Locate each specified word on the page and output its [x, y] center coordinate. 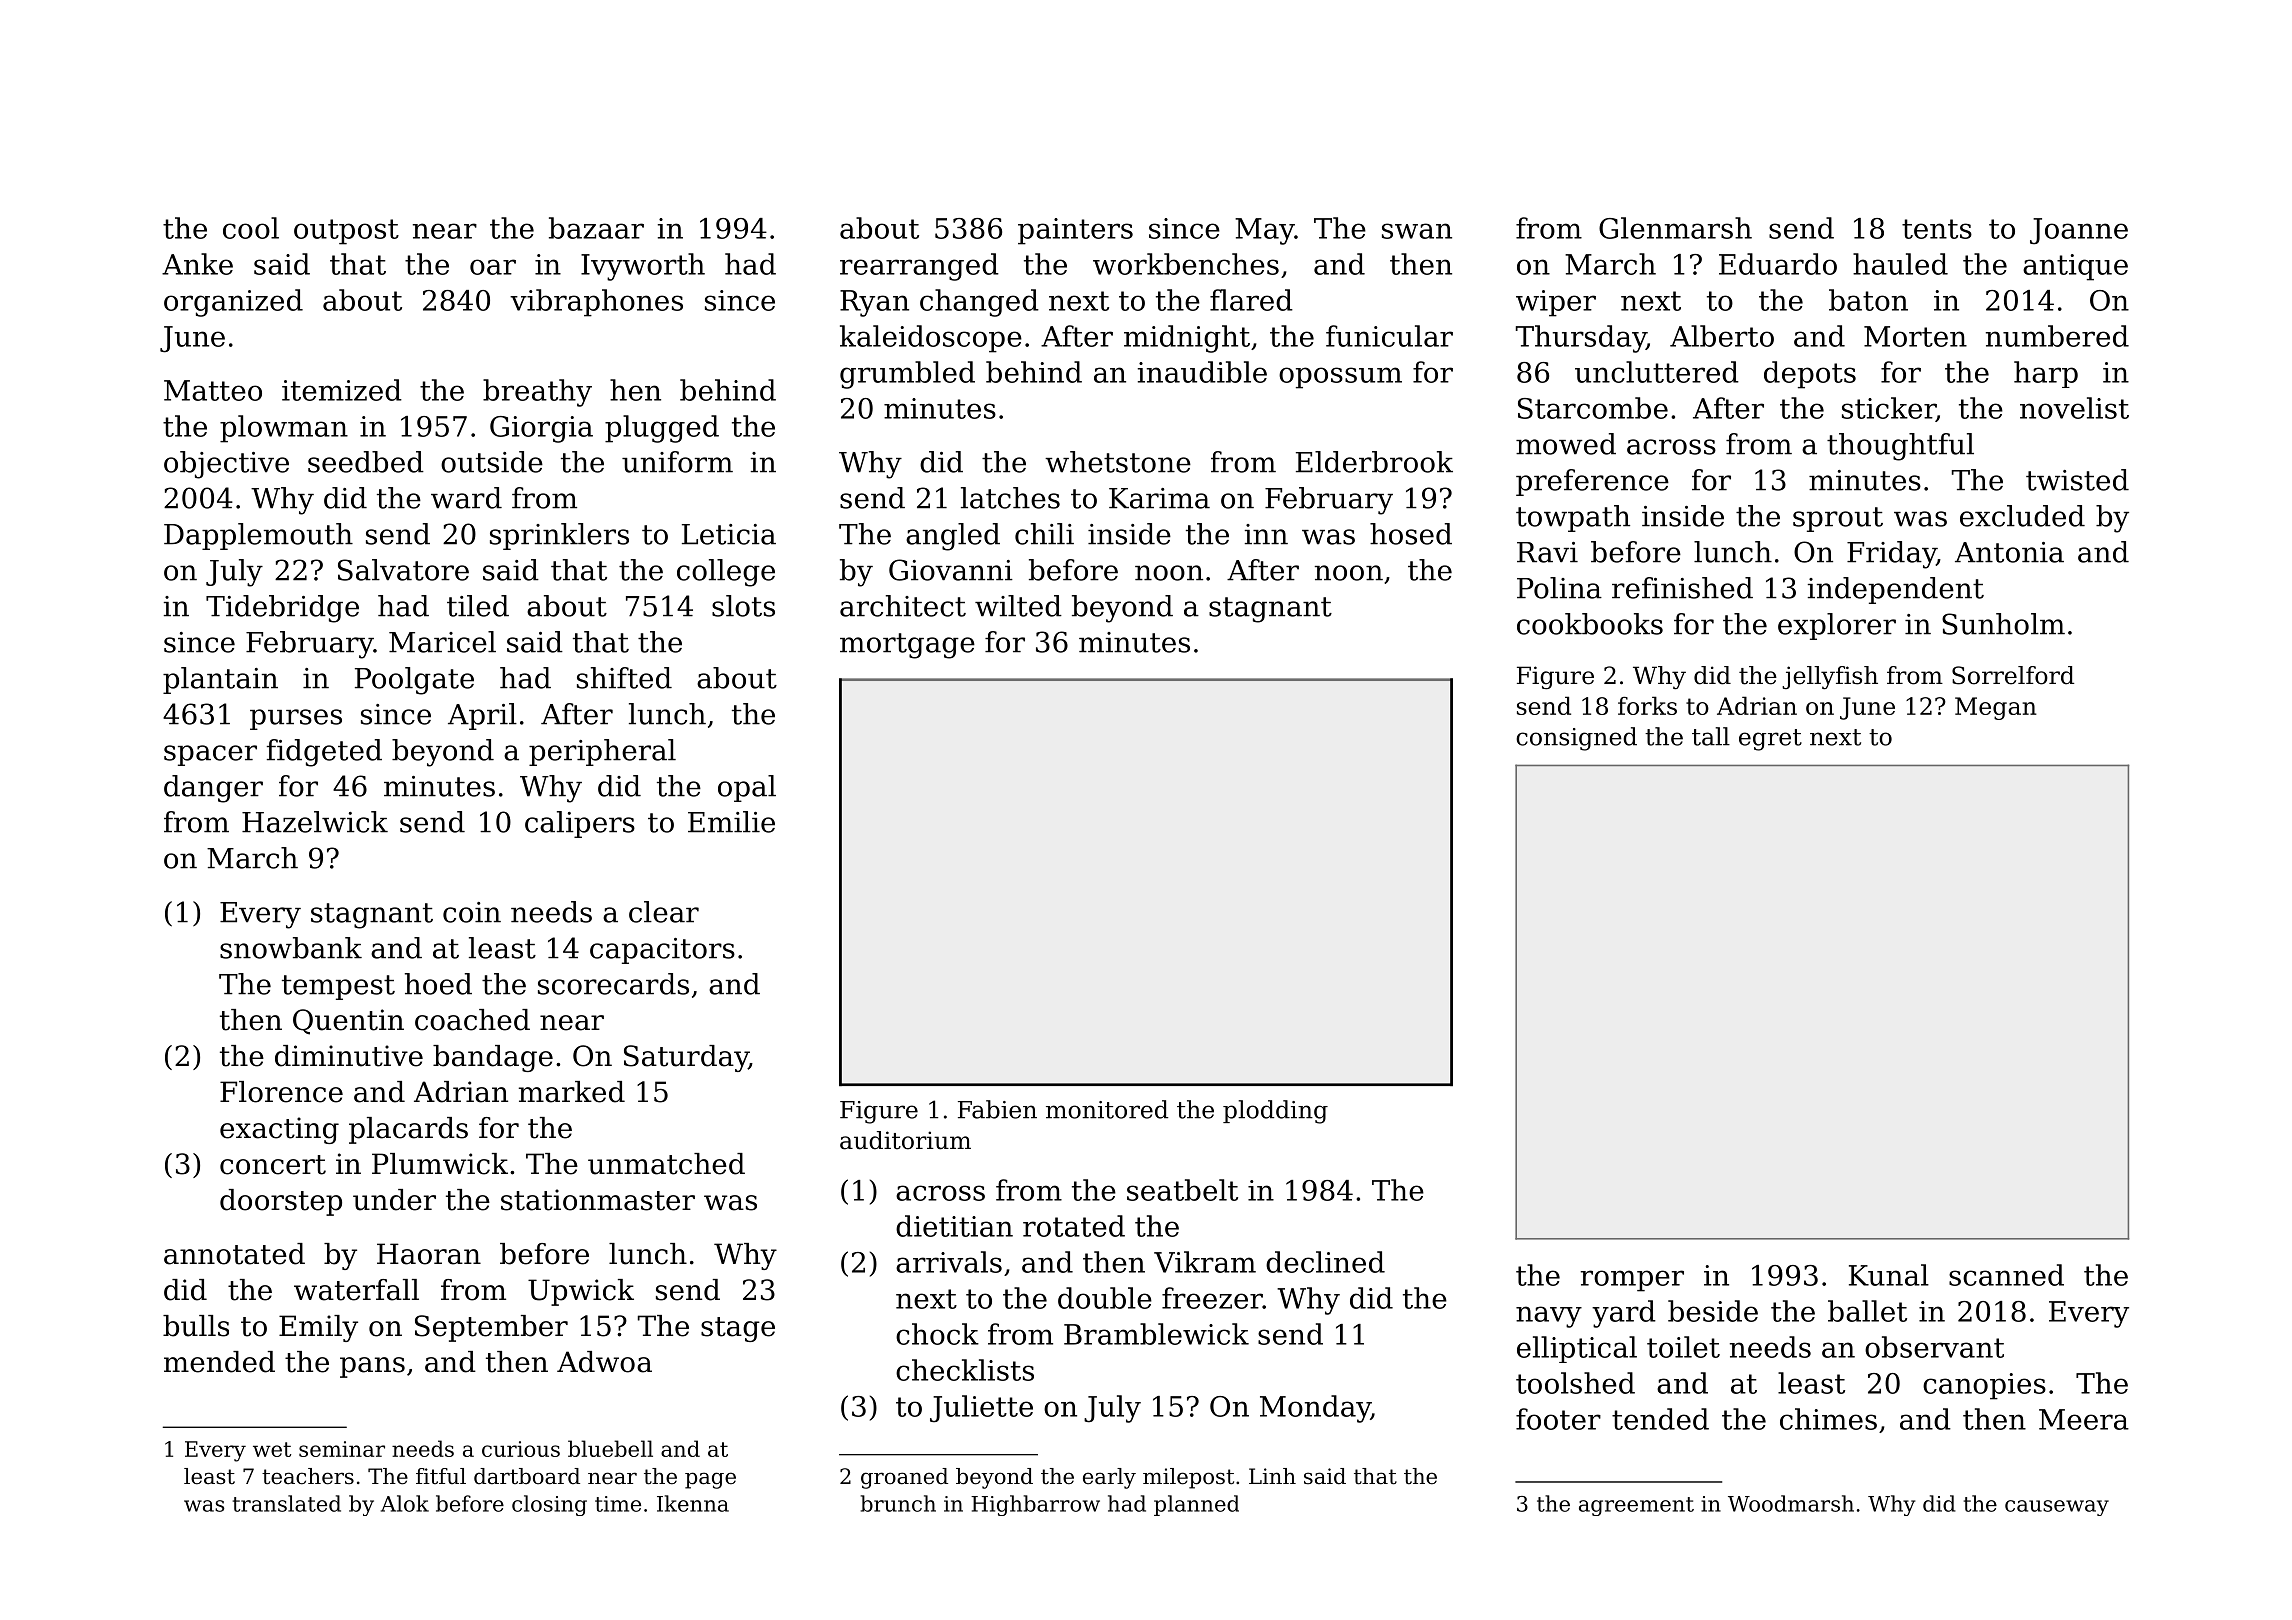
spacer [210, 755]
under [394, 1200]
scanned [2006, 1275]
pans [372, 1367]
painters [1075, 231]
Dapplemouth [258, 536]
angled [953, 537]
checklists [965, 1370]
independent [1896, 590]
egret [1770, 740]
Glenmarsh [1675, 228]
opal [747, 788]
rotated [1074, 1226]
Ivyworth [643, 267]
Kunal [1889, 1275]
